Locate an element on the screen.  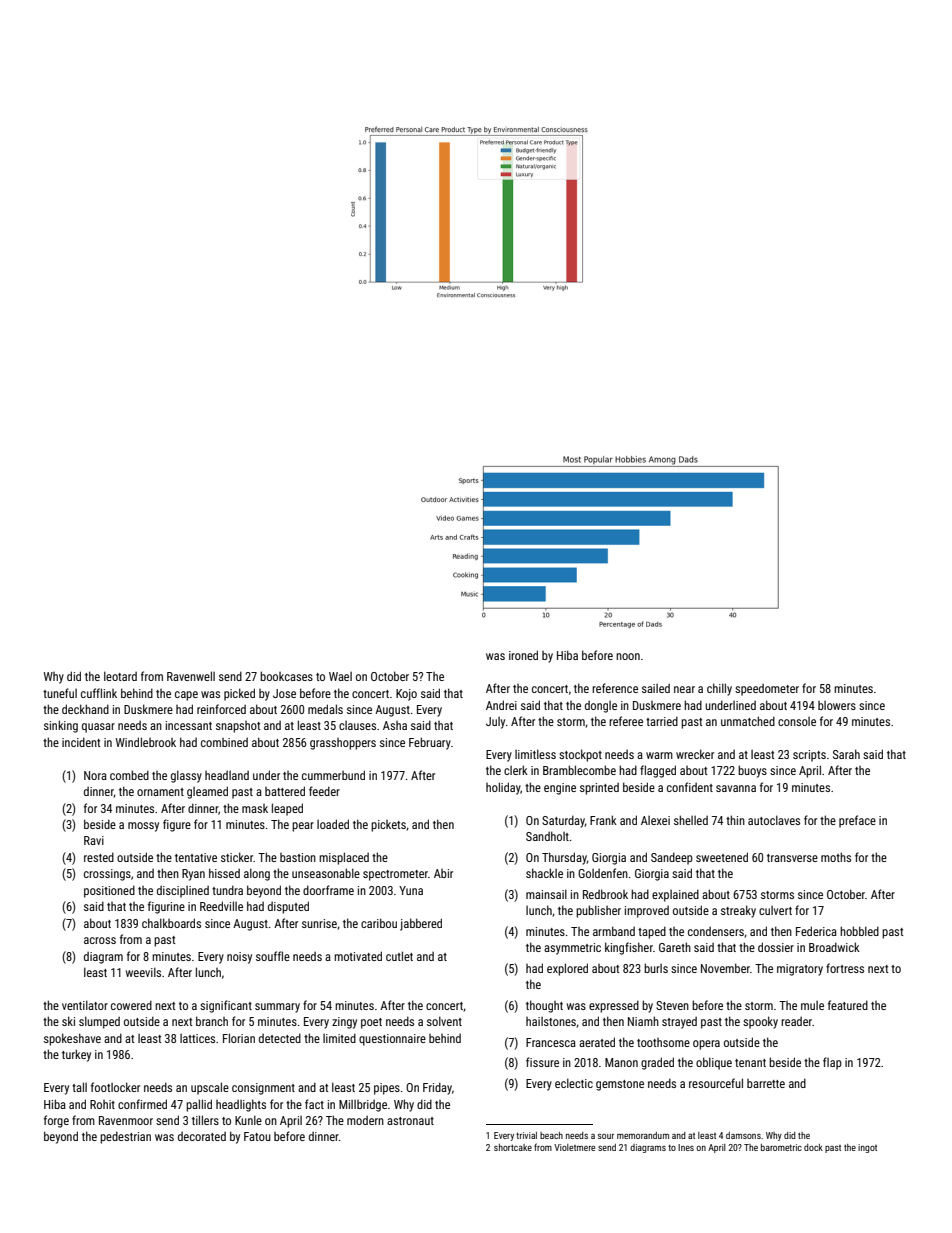
thought is located at coordinates (544, 1006).
